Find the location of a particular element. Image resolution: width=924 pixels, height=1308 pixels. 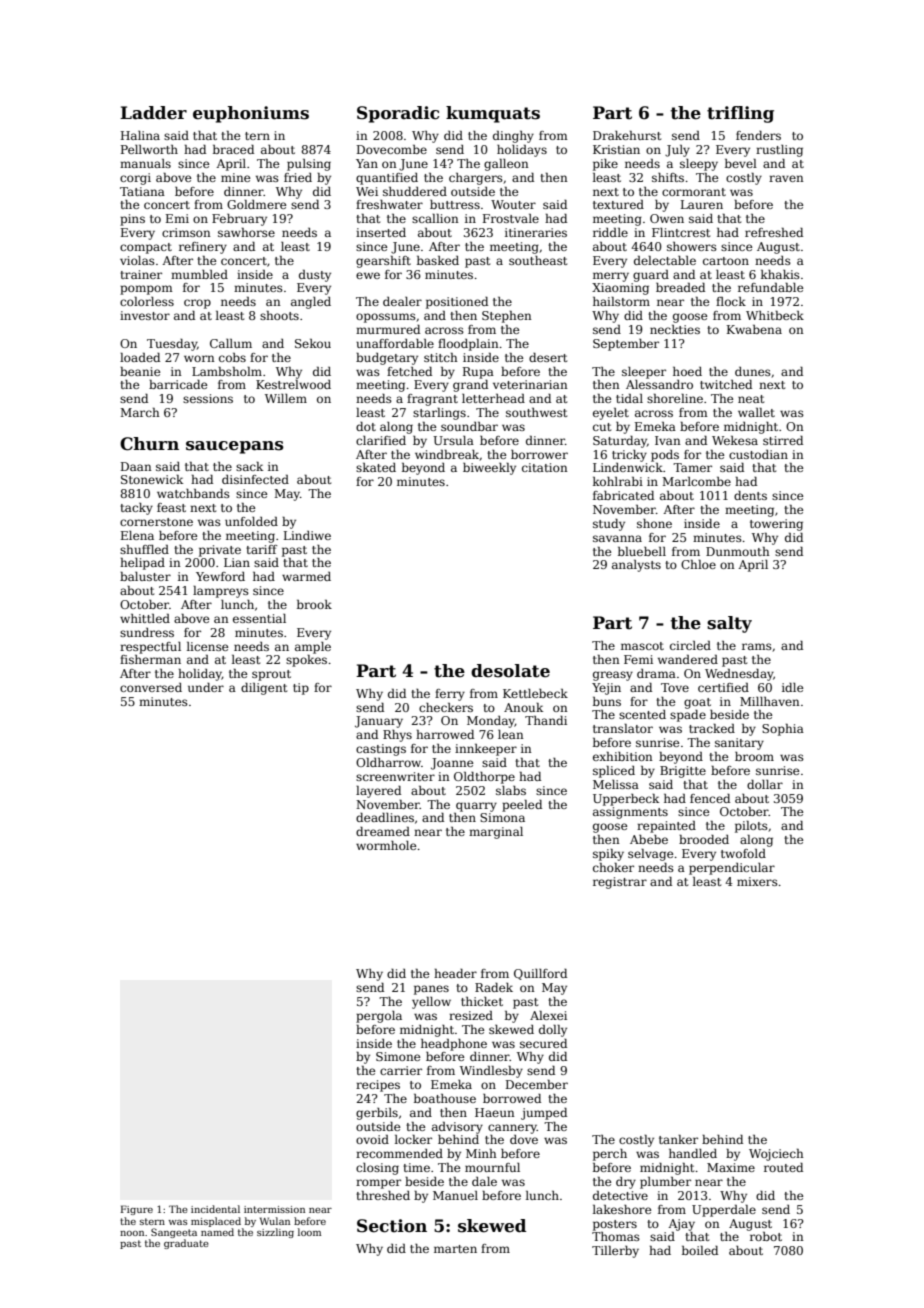

marten is located at coordinates (455, 1249).
